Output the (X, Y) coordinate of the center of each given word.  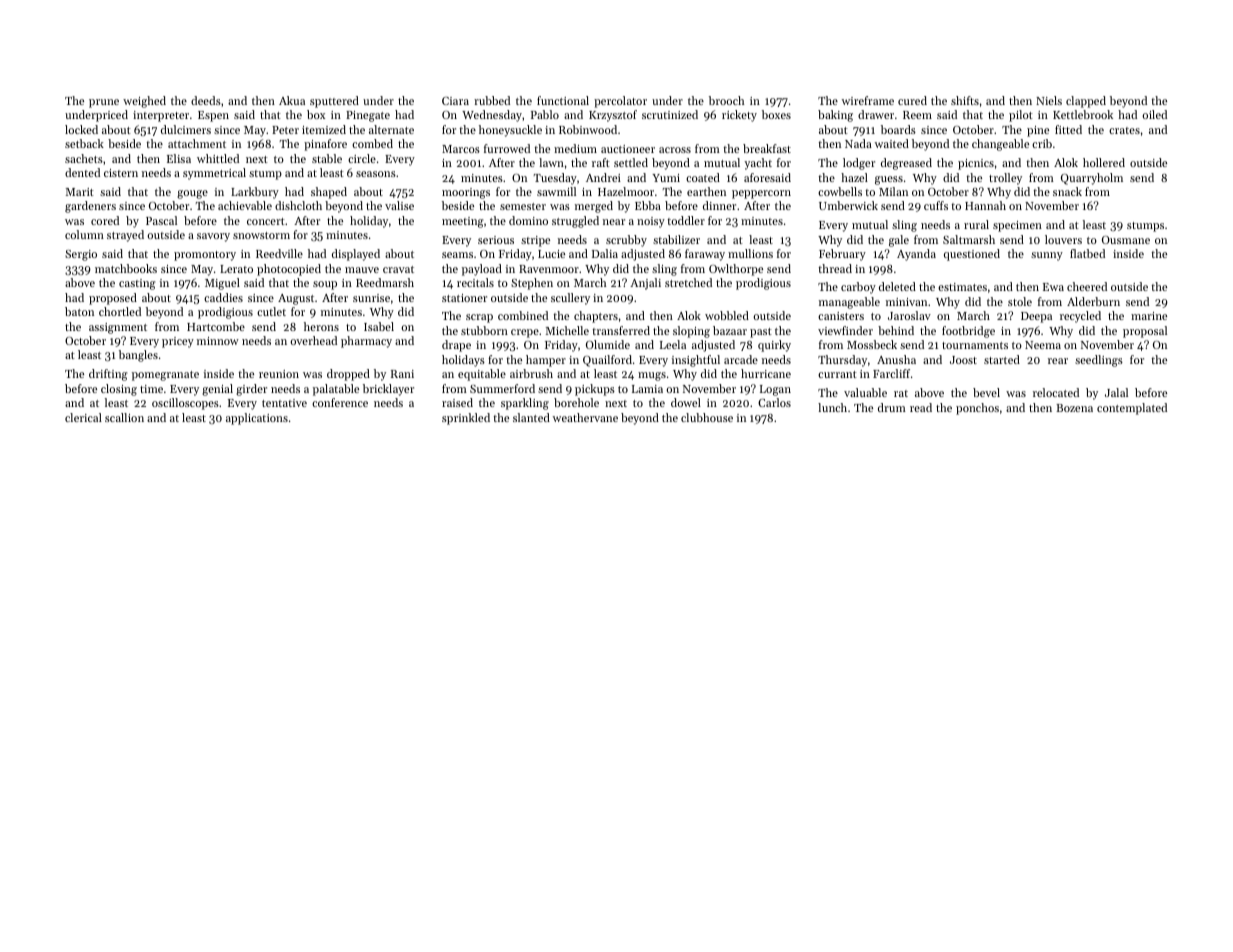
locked (81, 129)
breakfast (767, 148)
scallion (124, 417)
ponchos (977, 409)
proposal (1145, 332)
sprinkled (466, 419)
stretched (688, 282)
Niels (1049, 100)
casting (137, 284)
